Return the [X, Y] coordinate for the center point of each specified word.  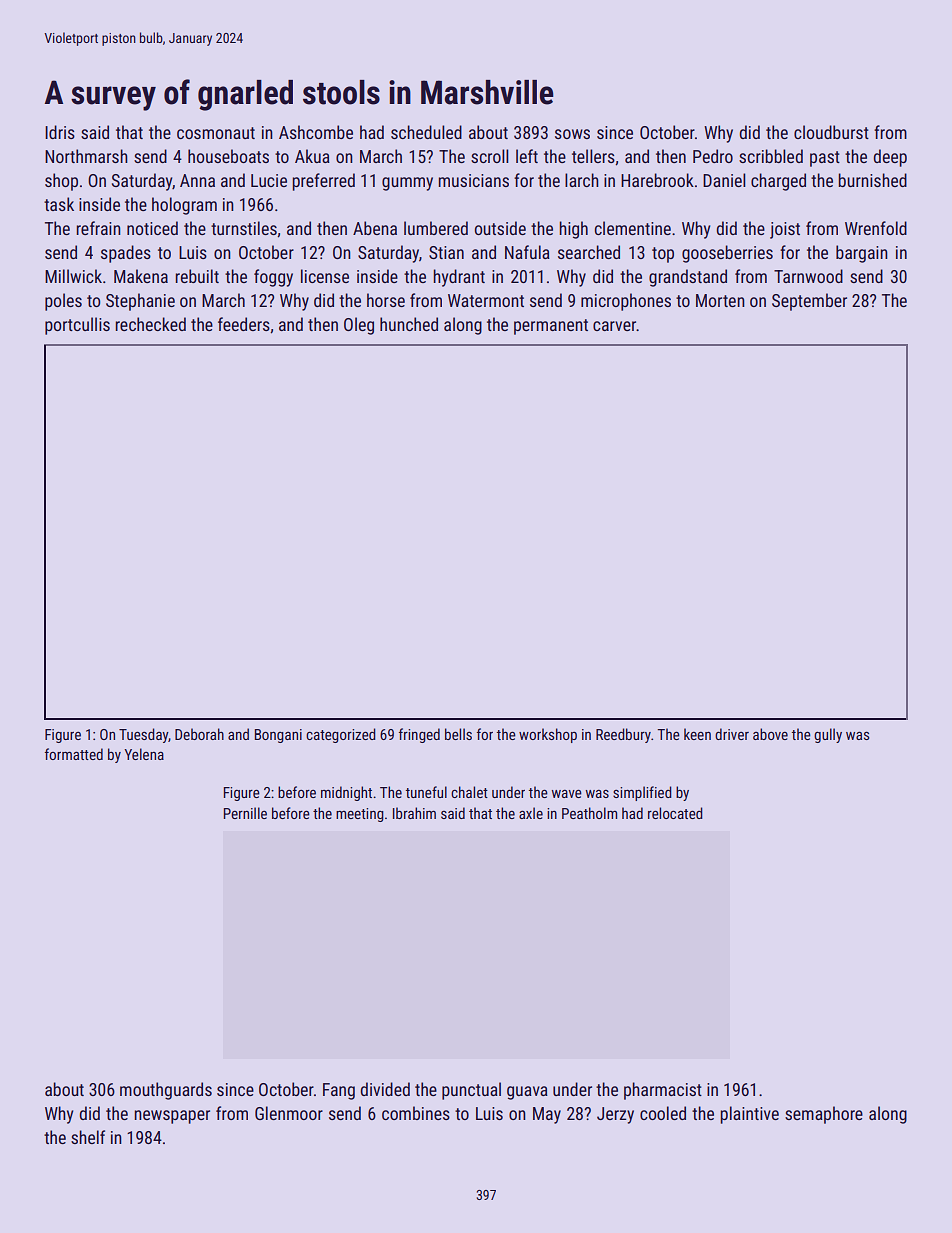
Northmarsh [86, 156]
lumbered [436, 228]
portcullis [77, 326]
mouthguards [166, 1091]
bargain [862, 254]
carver [614, 326]
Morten [720, 300]
